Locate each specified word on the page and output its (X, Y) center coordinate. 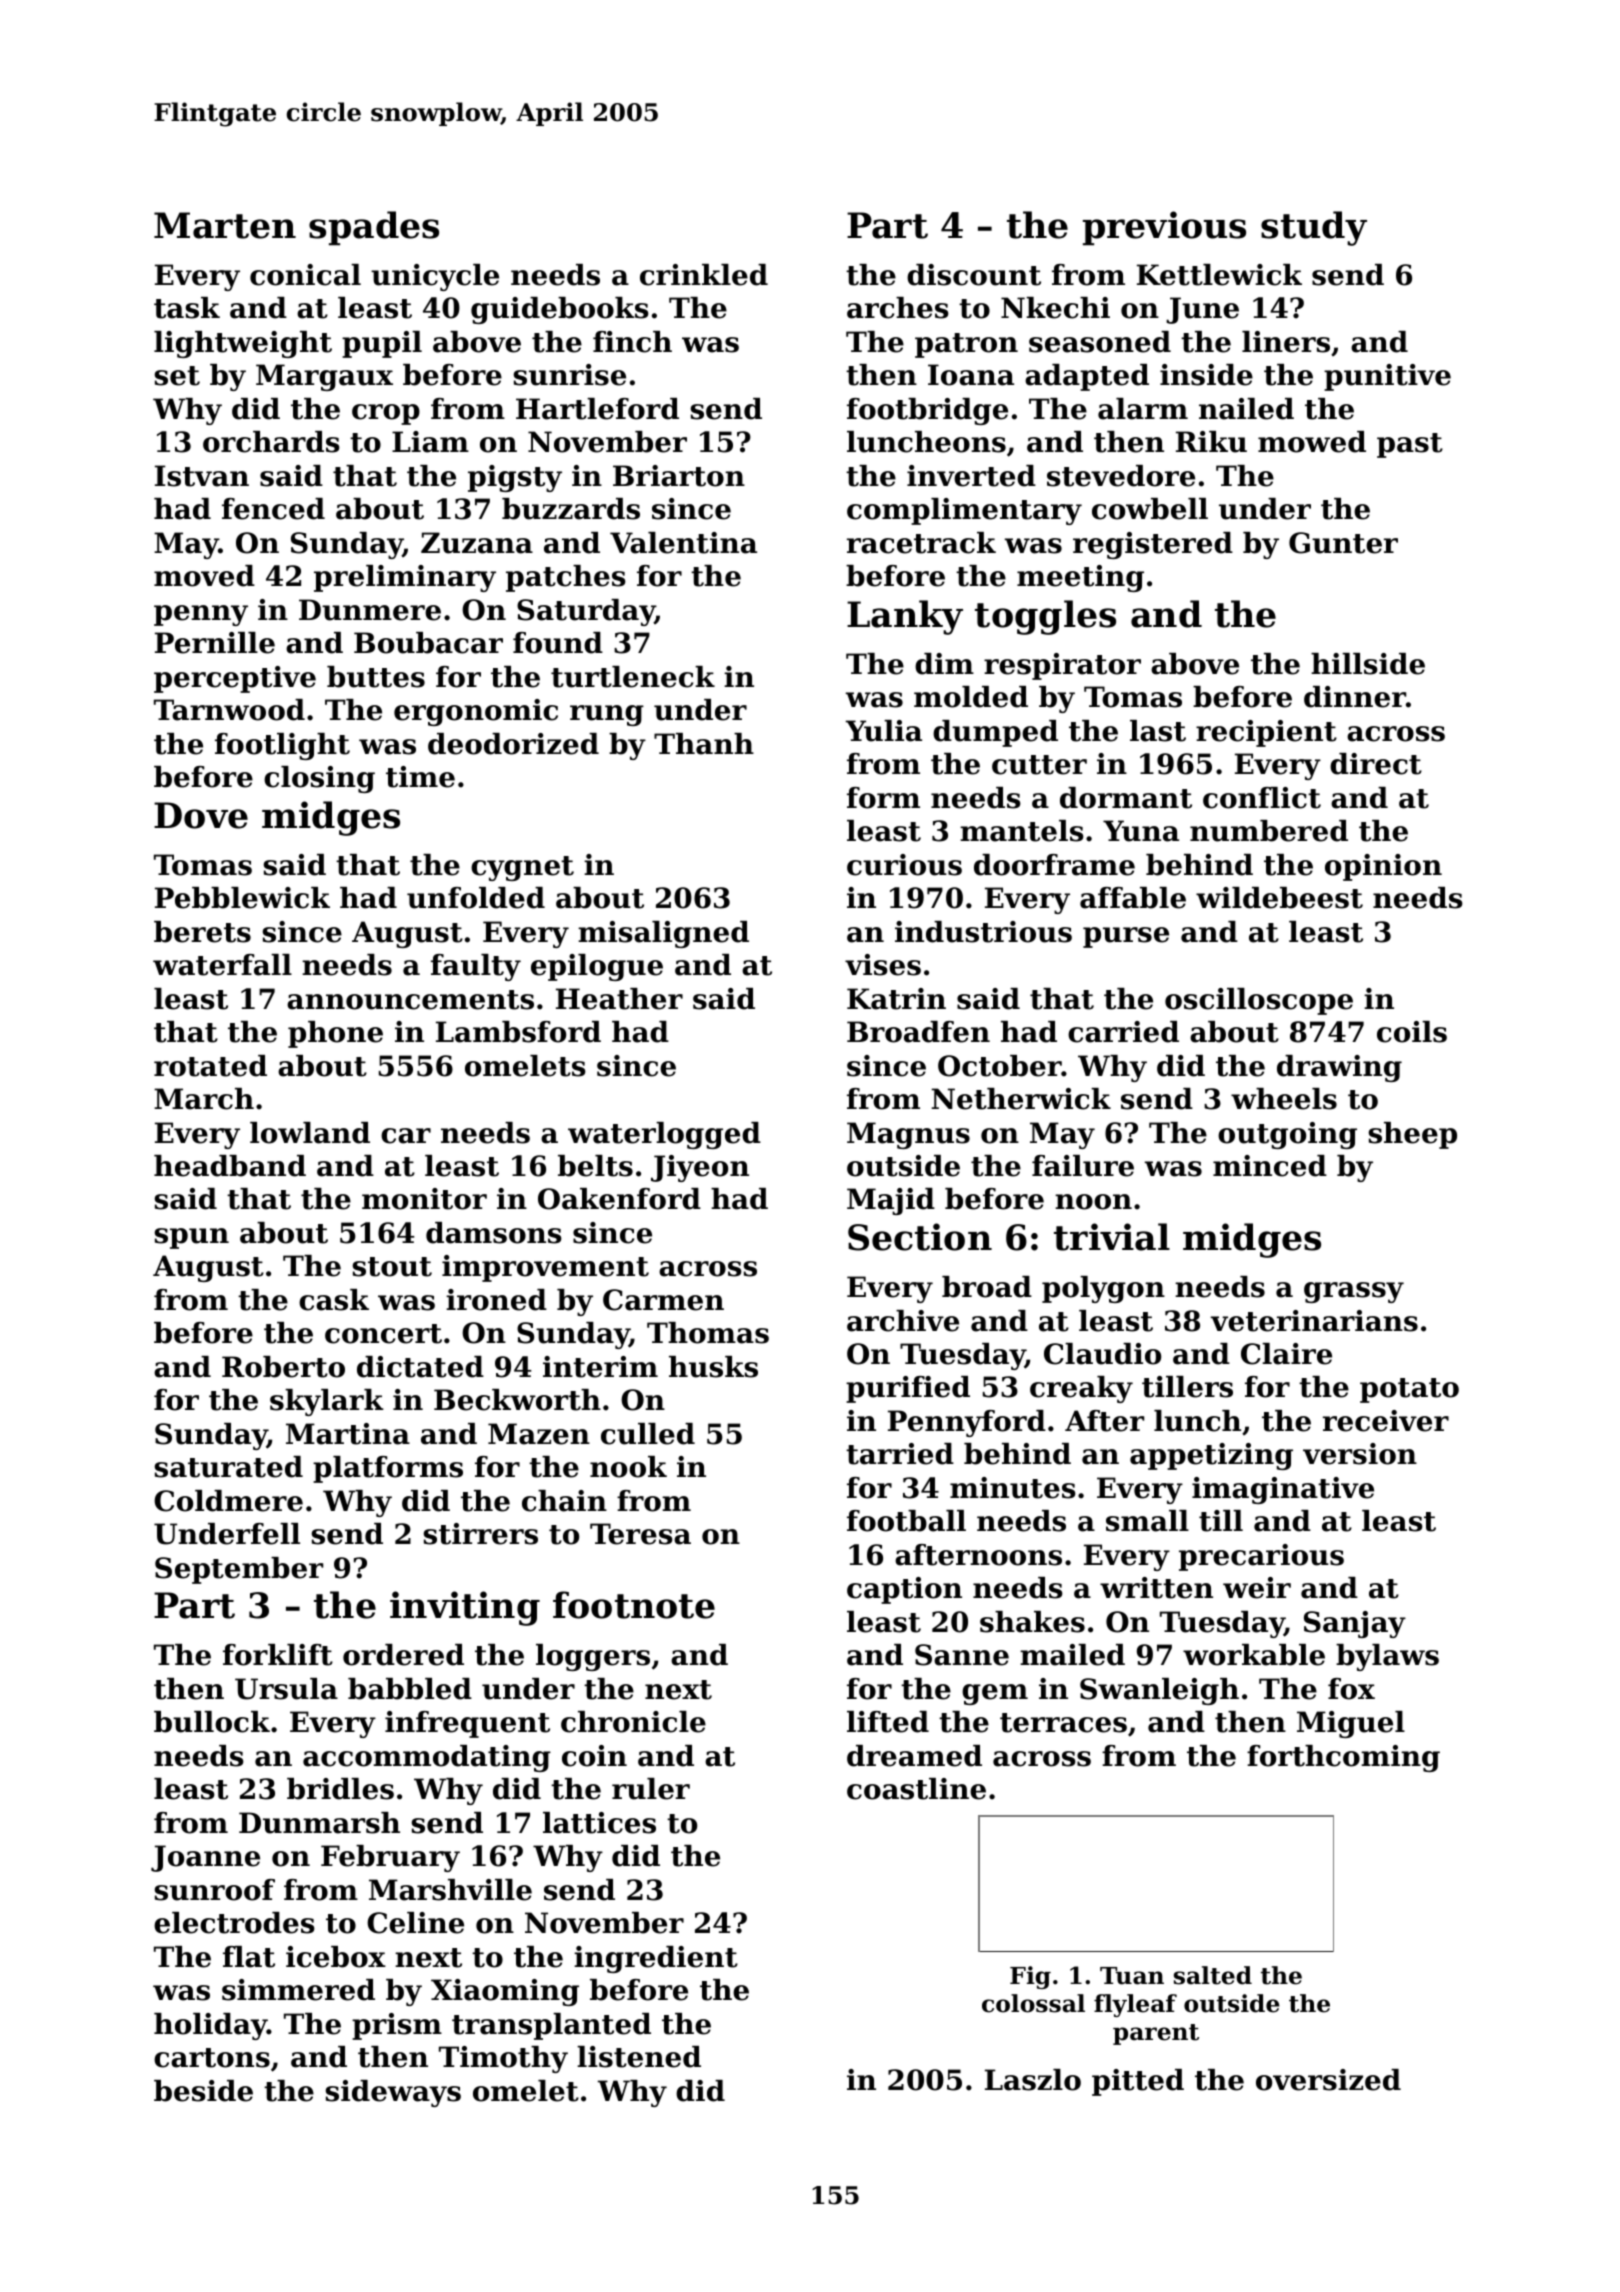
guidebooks (560, 310)
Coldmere (228, 1501)
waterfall (222, 965)
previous (1164, 228)
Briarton (679, 476)
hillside (1368, 664)
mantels (1022, 831)
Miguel (1351, 1724)
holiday (210, 2026)
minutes (1013, 1488)
